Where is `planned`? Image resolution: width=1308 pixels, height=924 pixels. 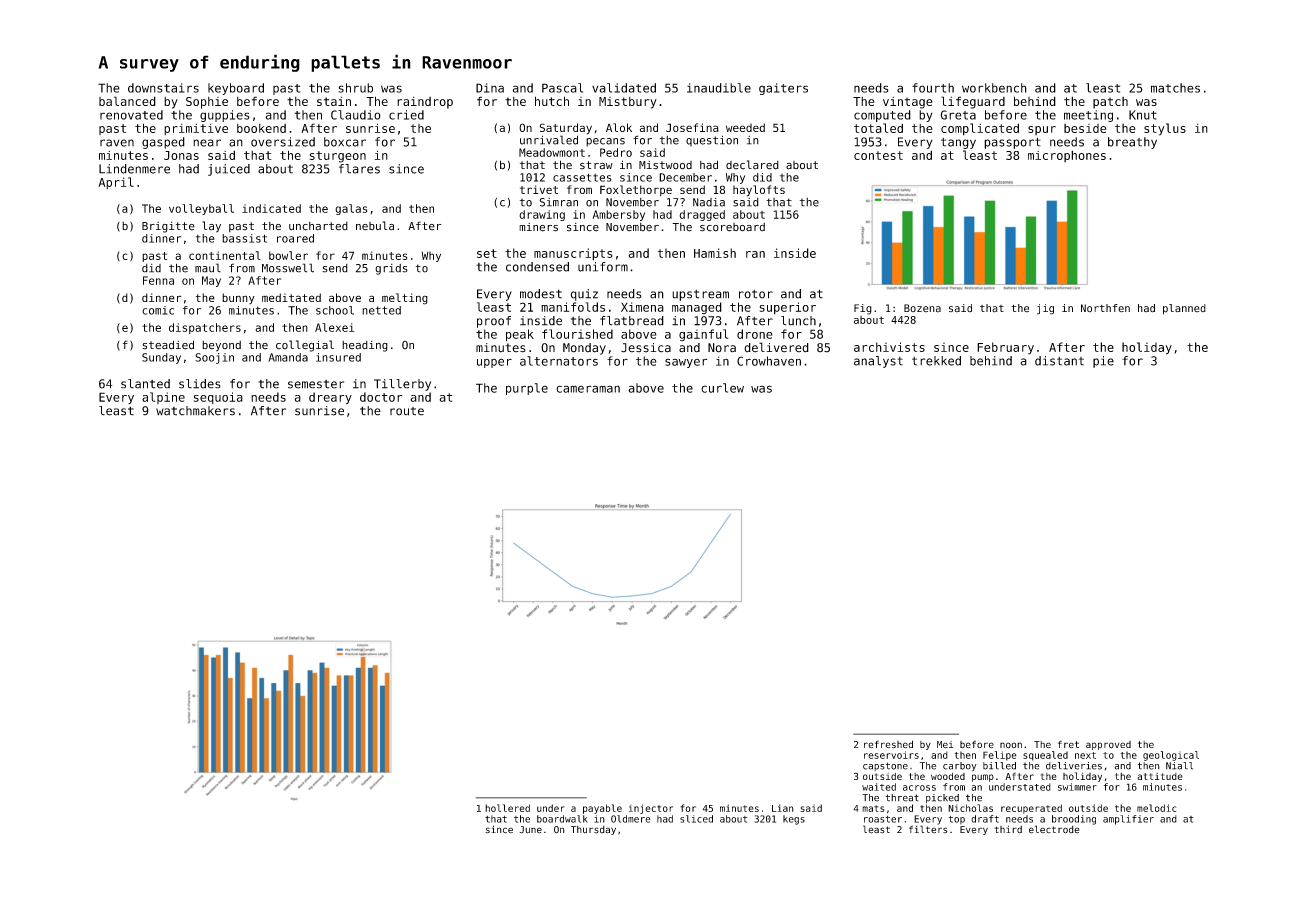
planned is located at coordinates (1184, 309).
